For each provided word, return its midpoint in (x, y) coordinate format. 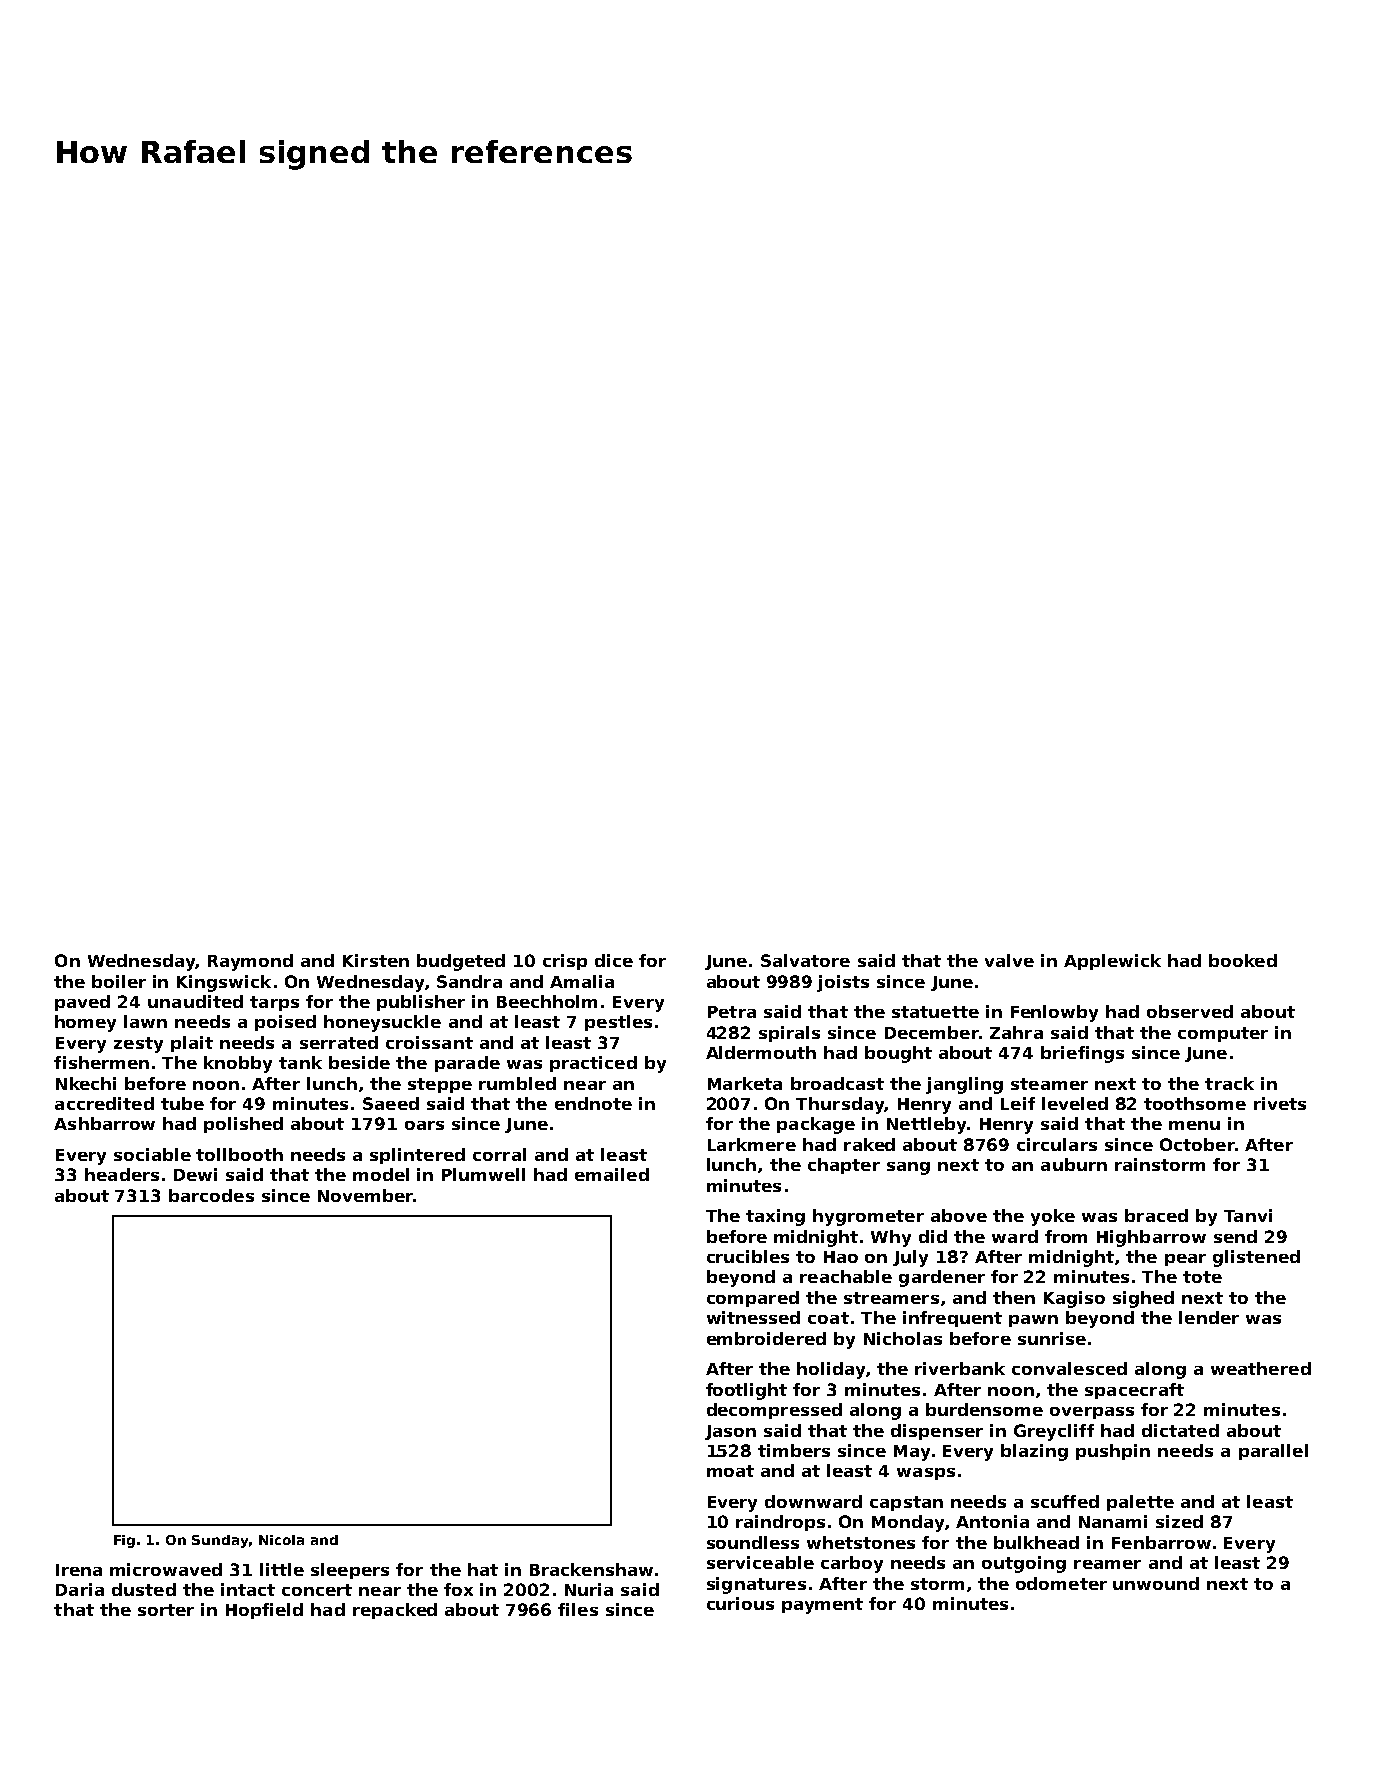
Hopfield (264, 1611)
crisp (565, 962)
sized (1179, 1521)
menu (1194, 1125)
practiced (593, 1064)
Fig (124, 1541)
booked (1243, 960)
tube (182, 1103)
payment (822, 1606)
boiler (119, 981)
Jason (730, 1432)
